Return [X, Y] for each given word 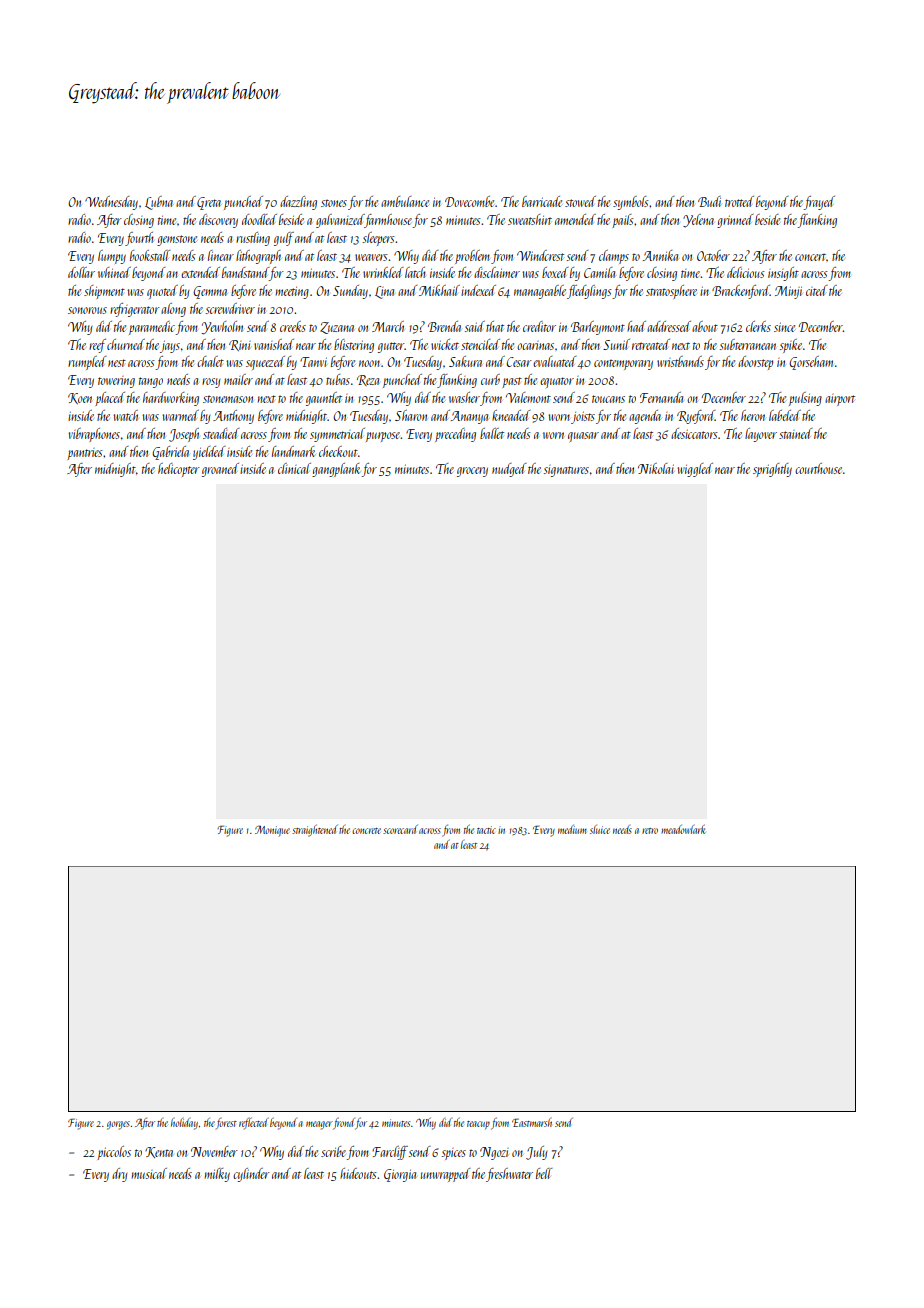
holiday [184, 1124]
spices [454, 1154]
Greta [209, 203]
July [536, 1153]
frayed [819, 203]
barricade [542, 201]
